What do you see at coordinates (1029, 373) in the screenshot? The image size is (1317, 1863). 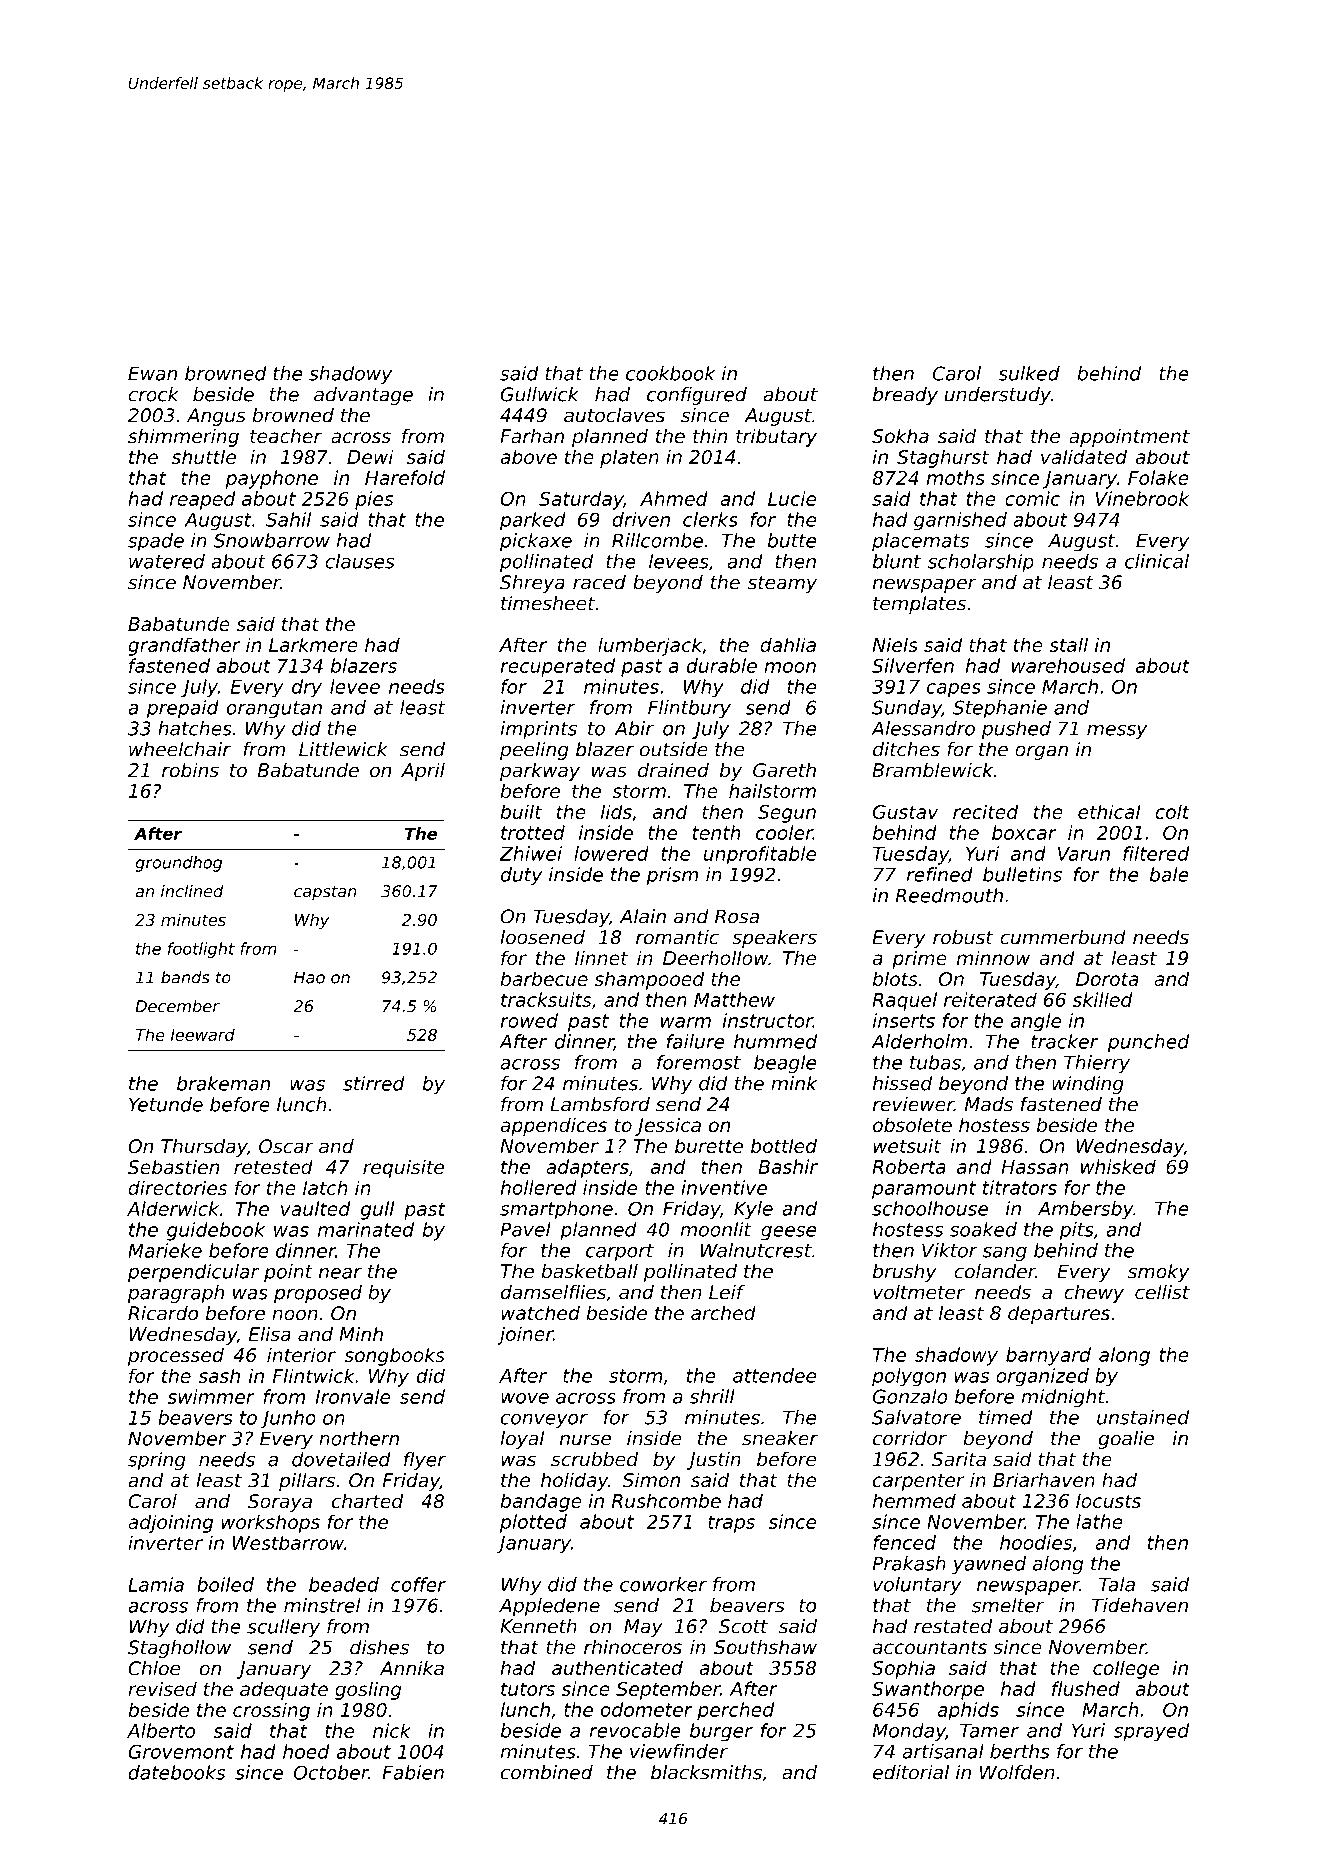 I see `sulked` at bounding box center [1029, 373].
